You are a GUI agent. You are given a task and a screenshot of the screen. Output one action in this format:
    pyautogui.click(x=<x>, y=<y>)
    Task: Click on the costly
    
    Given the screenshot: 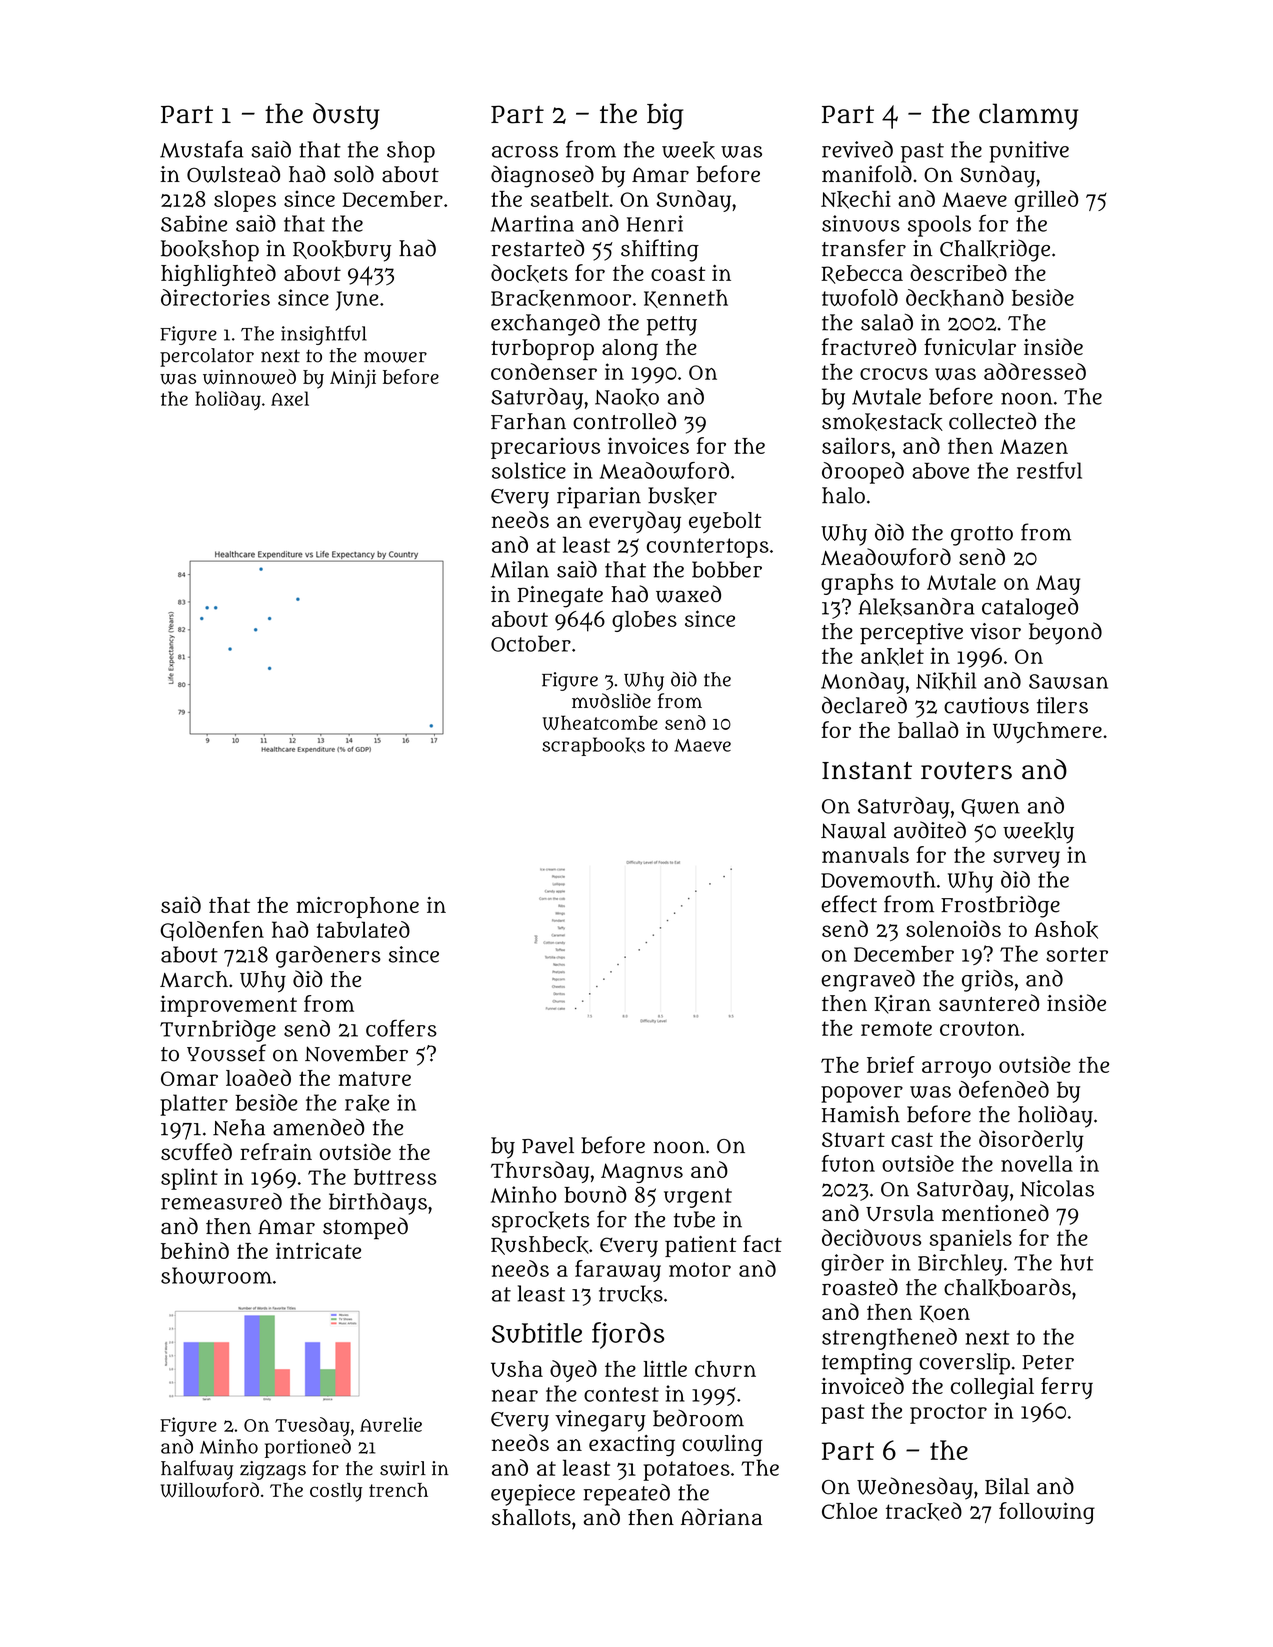 What is the action you would take?
    pyautogui.click(x=336, y=1492)
